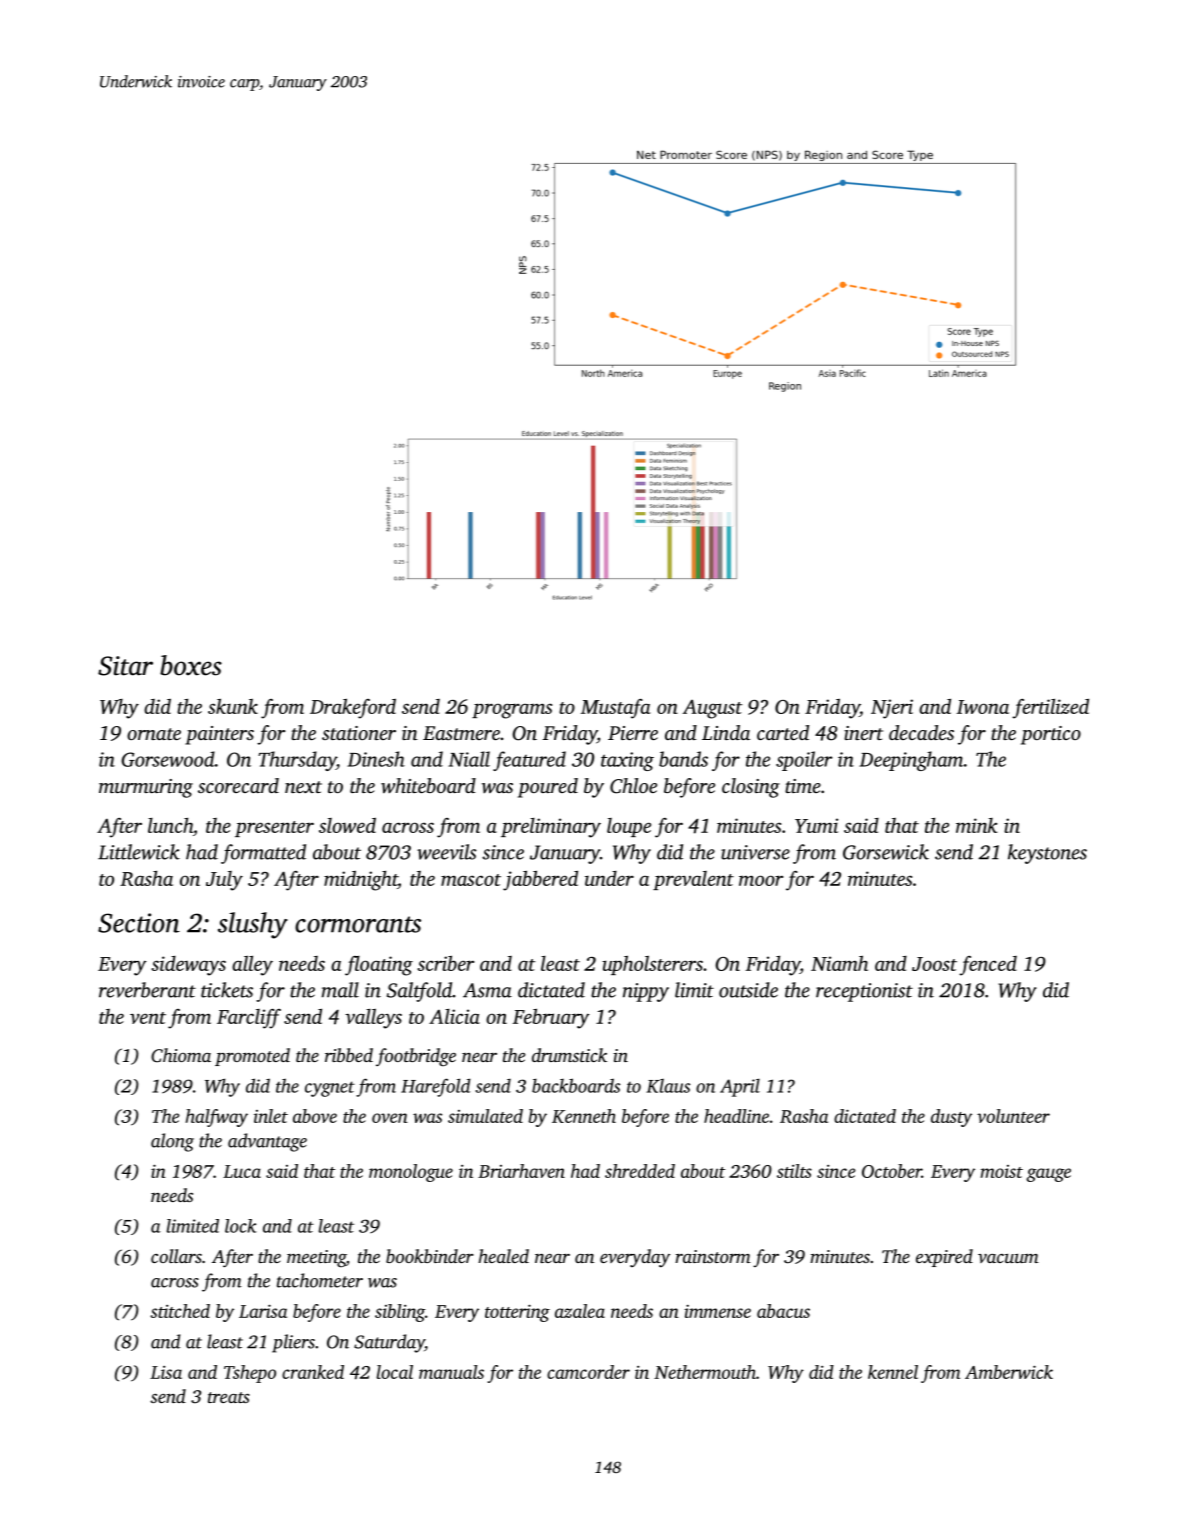 Image resolution: width=1188 pixels, height=1537 pixels. I want to click on dusty, so click(951, 1118).
